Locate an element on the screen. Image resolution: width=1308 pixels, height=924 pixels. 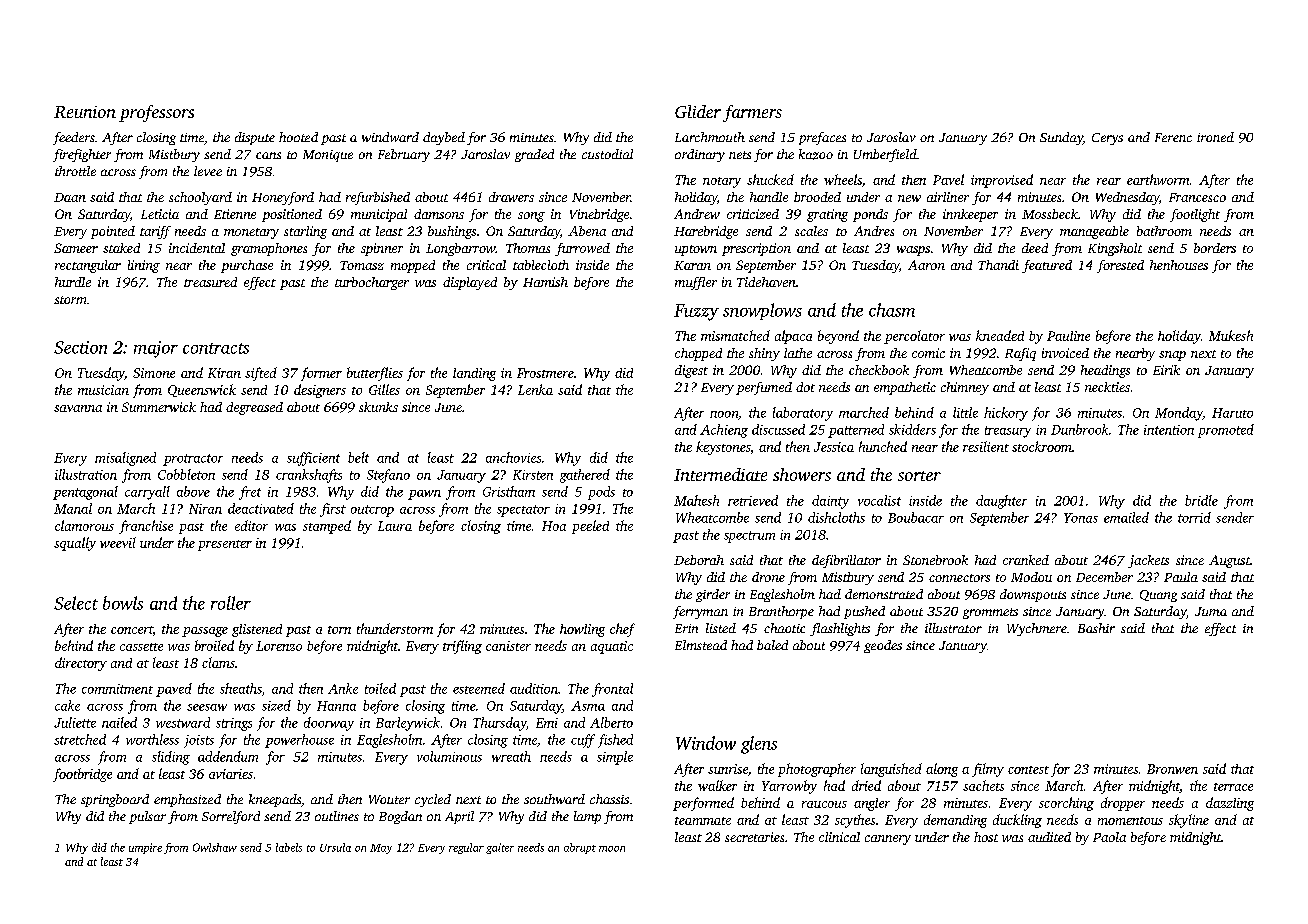
dishcloths is located at coordinates (836, 517).
